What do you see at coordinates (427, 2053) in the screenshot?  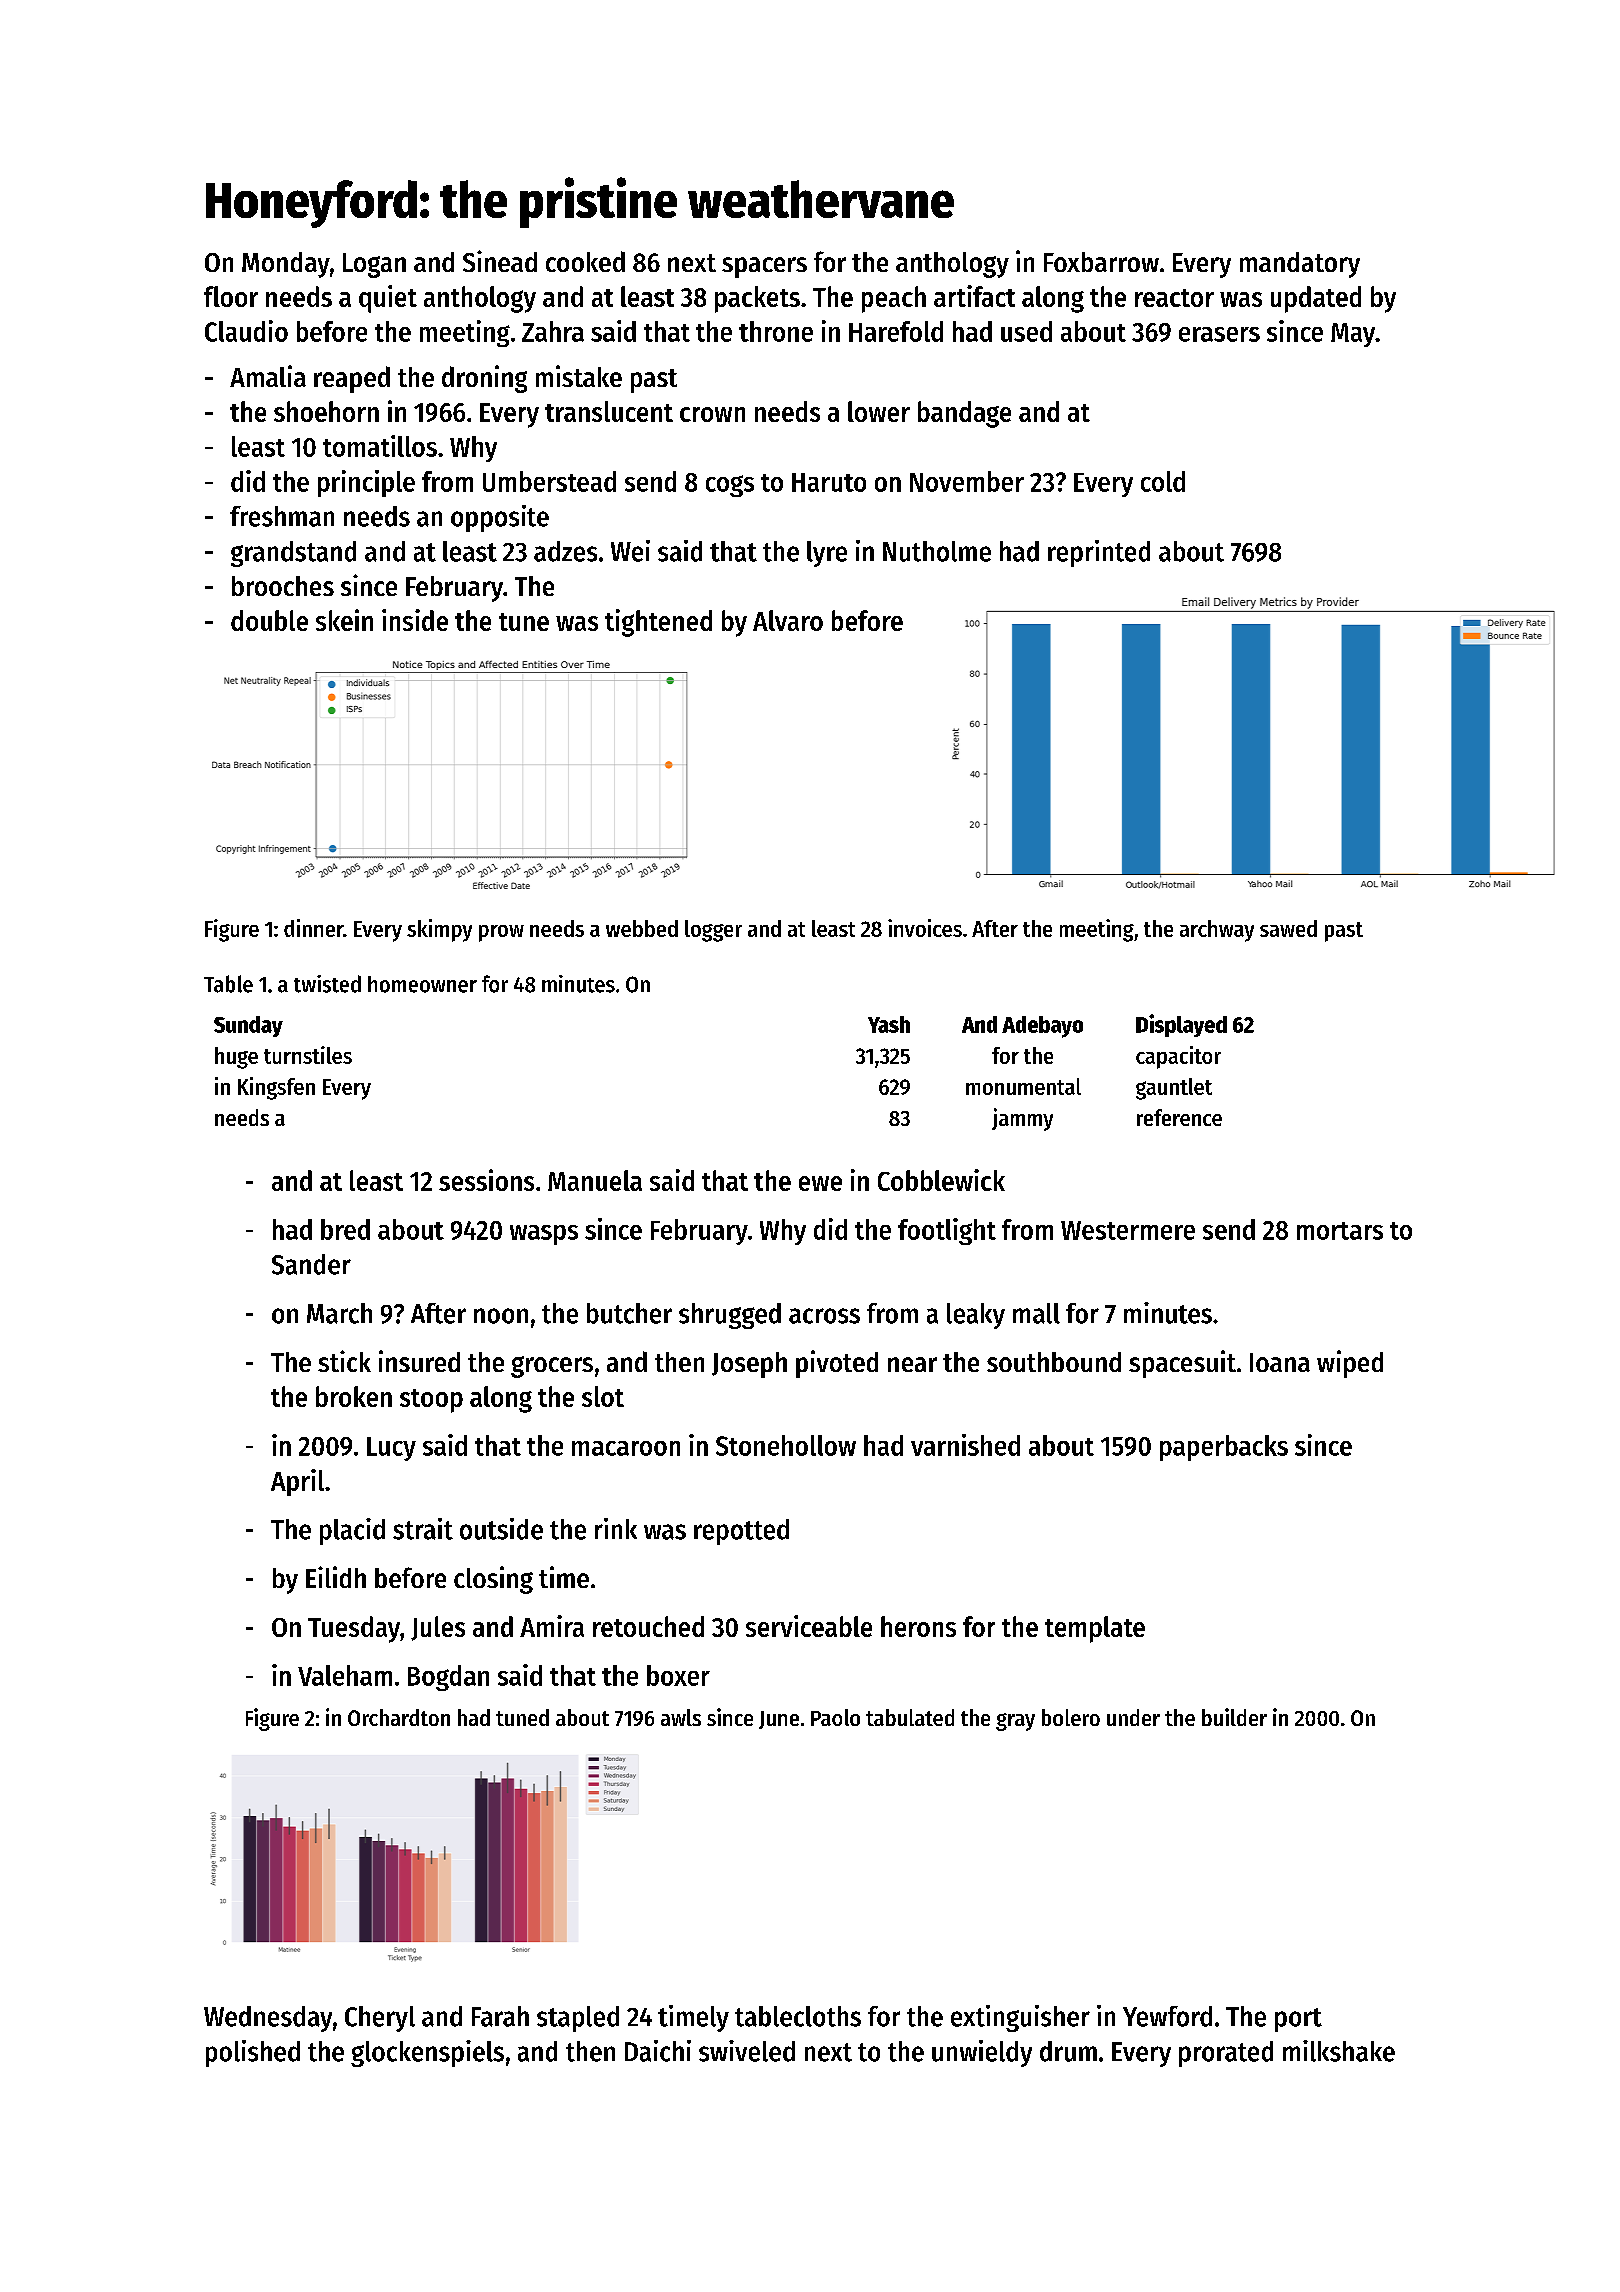 I see `glockenspiels` at bounding box center [427, 2053].
